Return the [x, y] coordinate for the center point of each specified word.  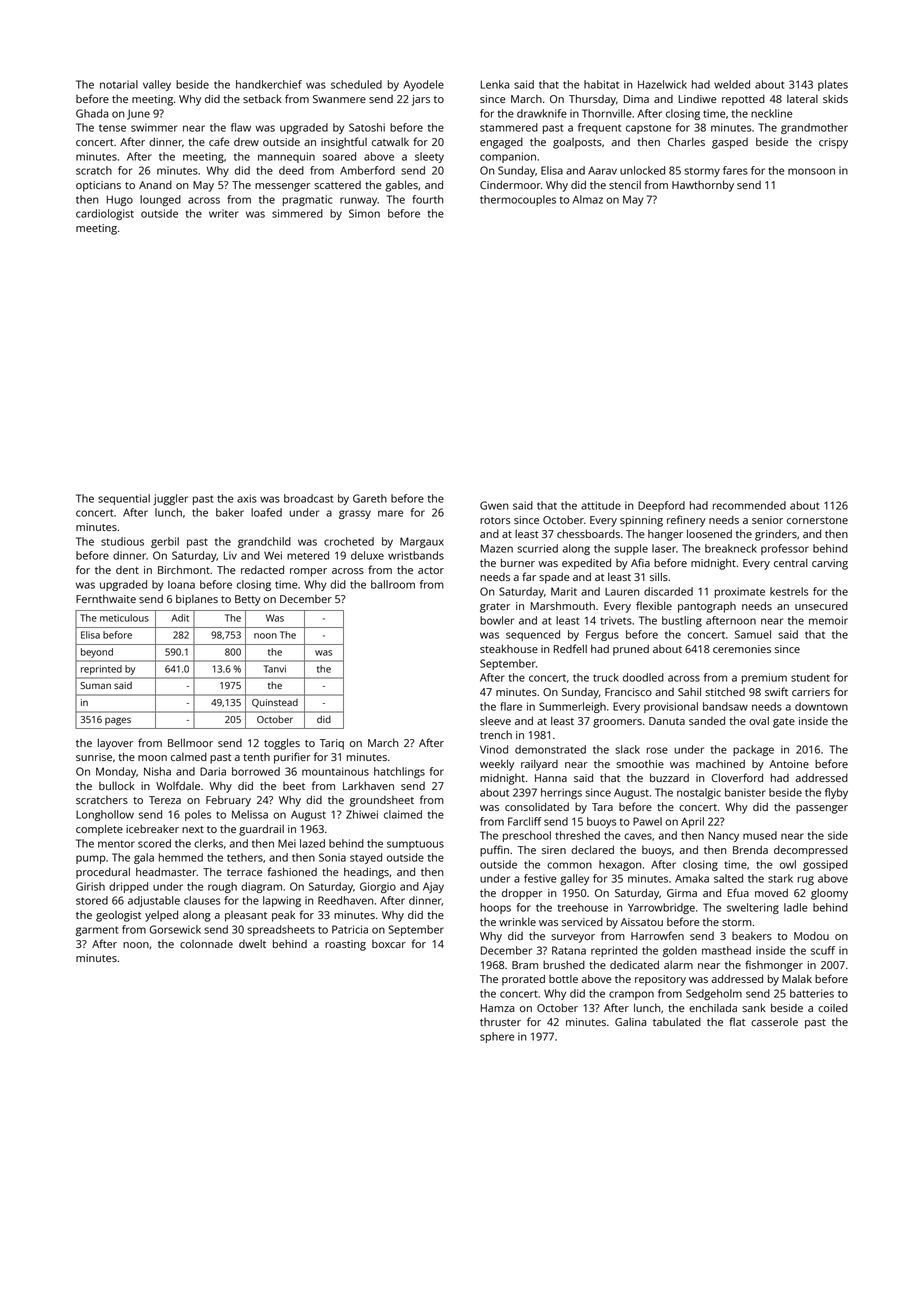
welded [732, 84]
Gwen [494, 505]
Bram [525, 965]
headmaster [166, 871]
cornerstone [817, 520]
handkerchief [269, 84]
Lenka [495, 84]
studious [122, 541]
